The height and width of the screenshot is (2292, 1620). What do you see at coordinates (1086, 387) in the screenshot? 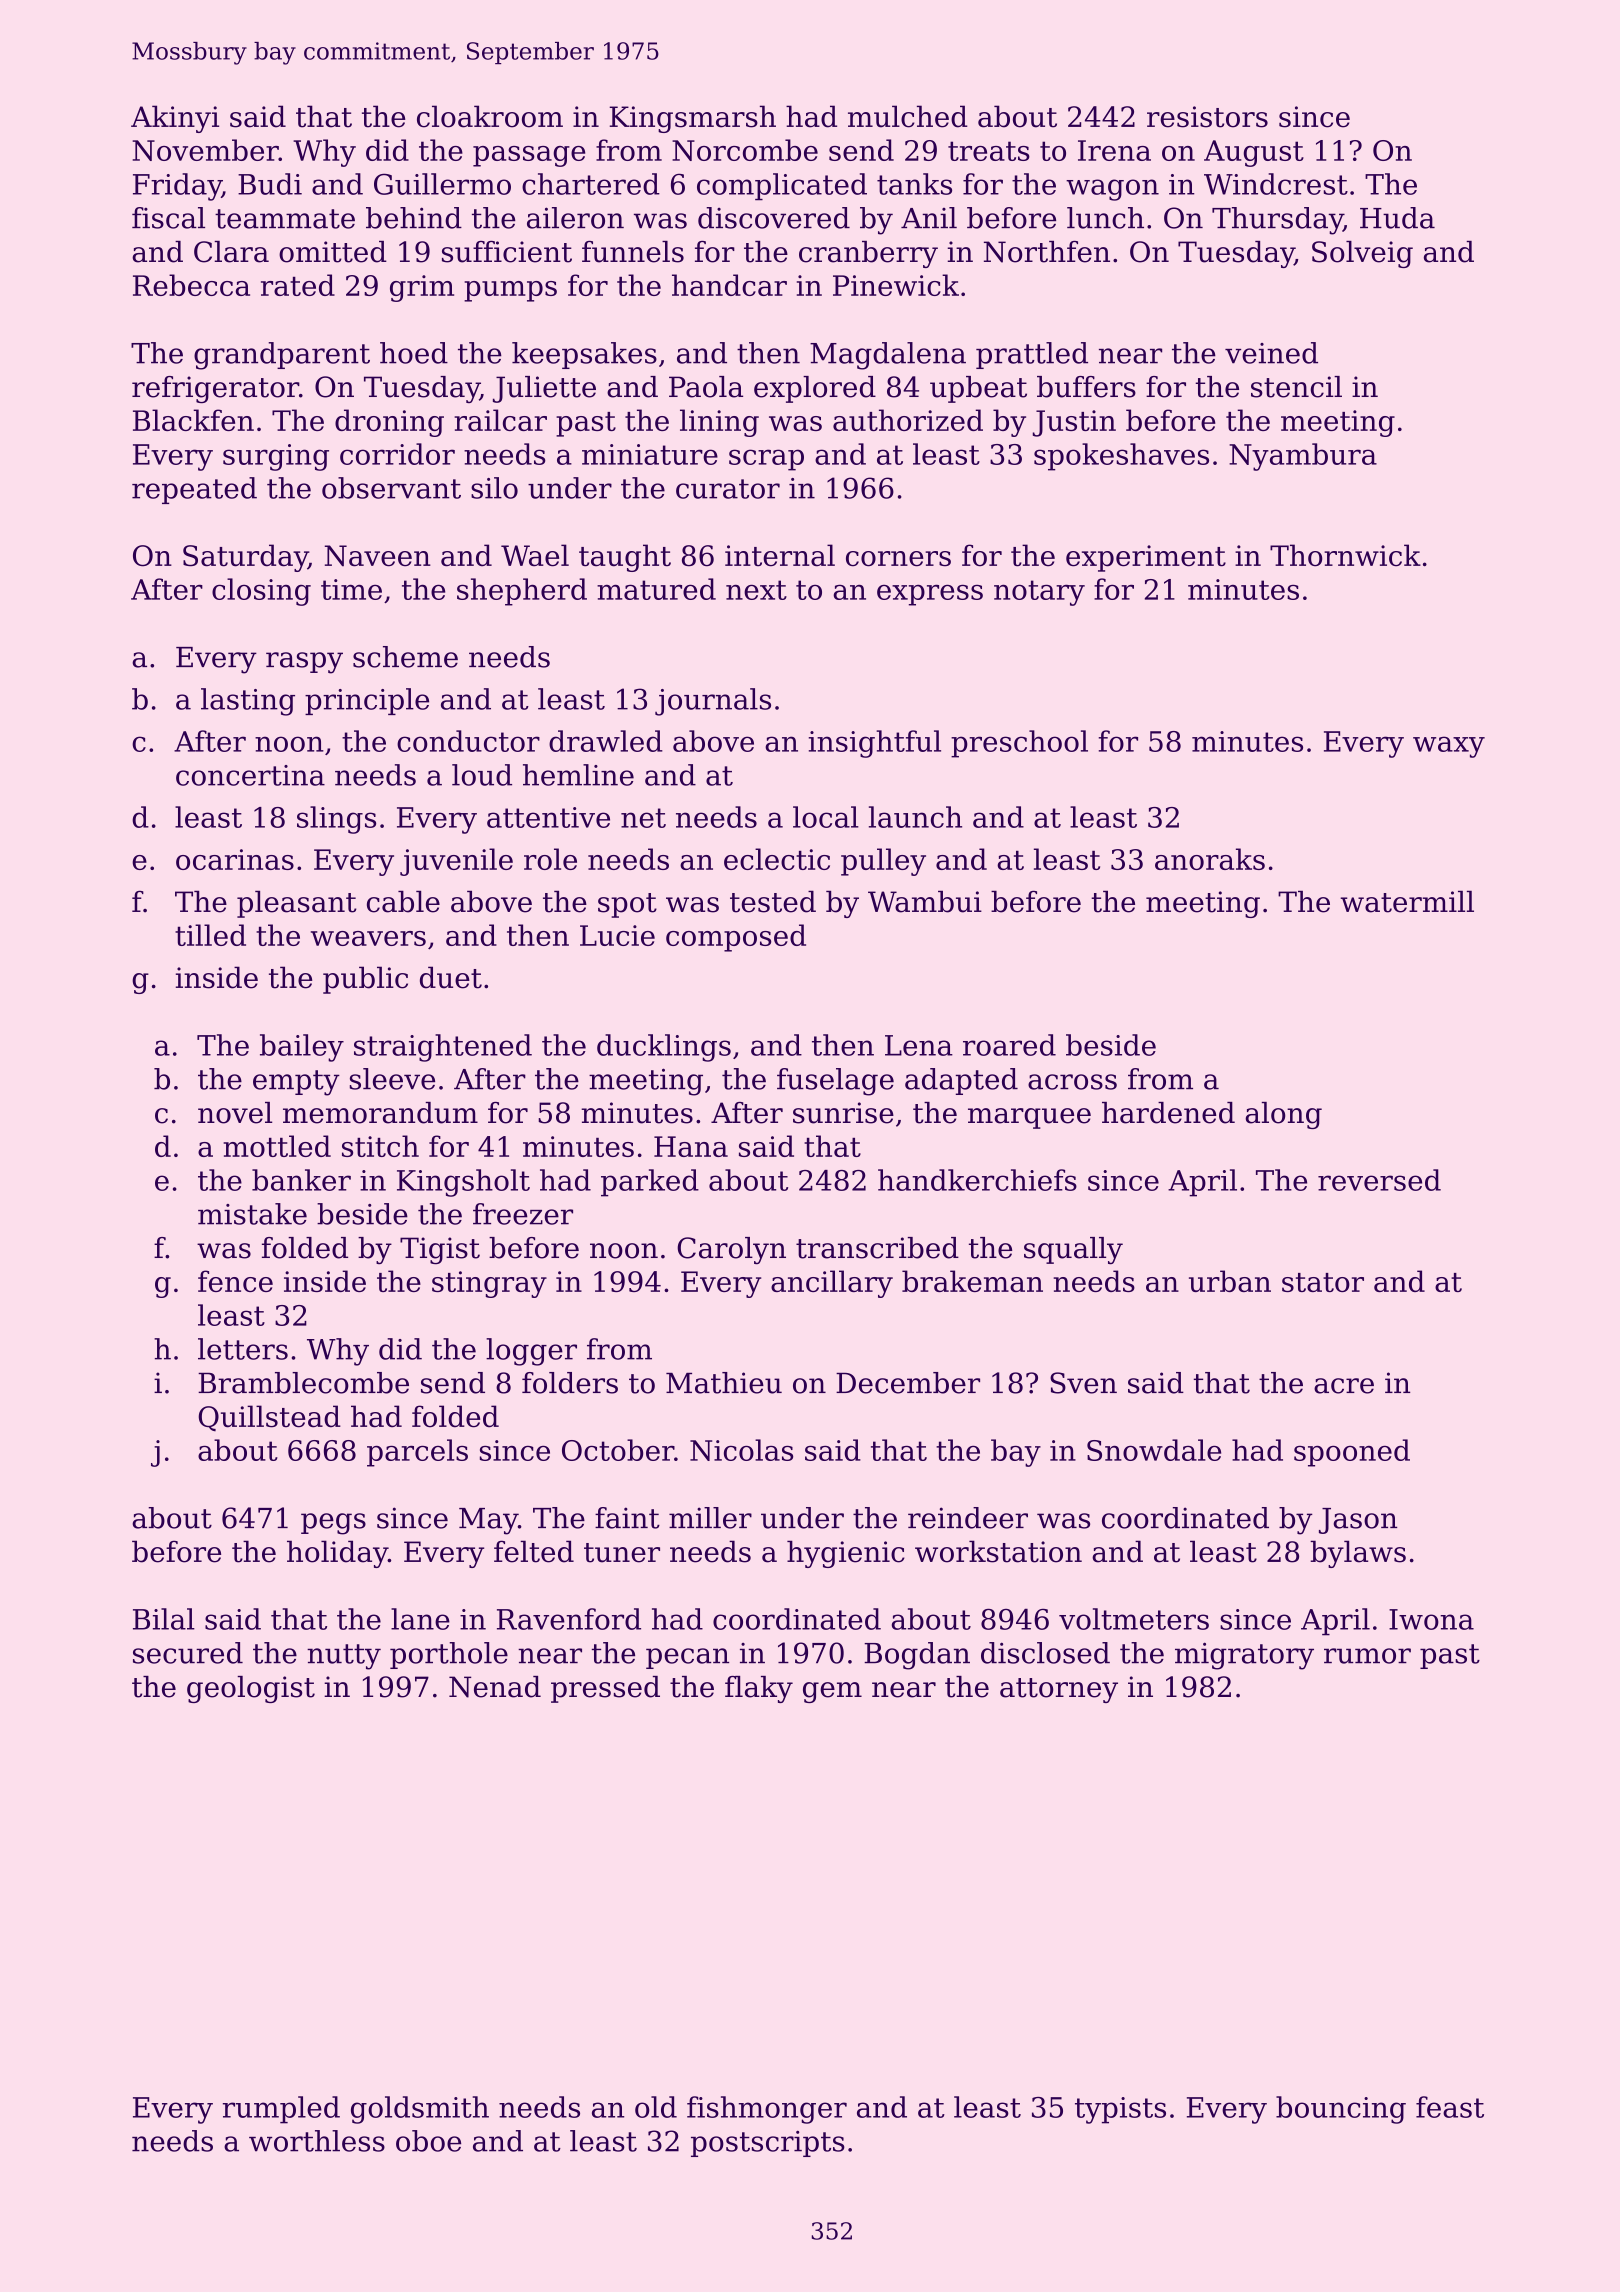
I see `buffers` at bounding box center [1086, 387].
